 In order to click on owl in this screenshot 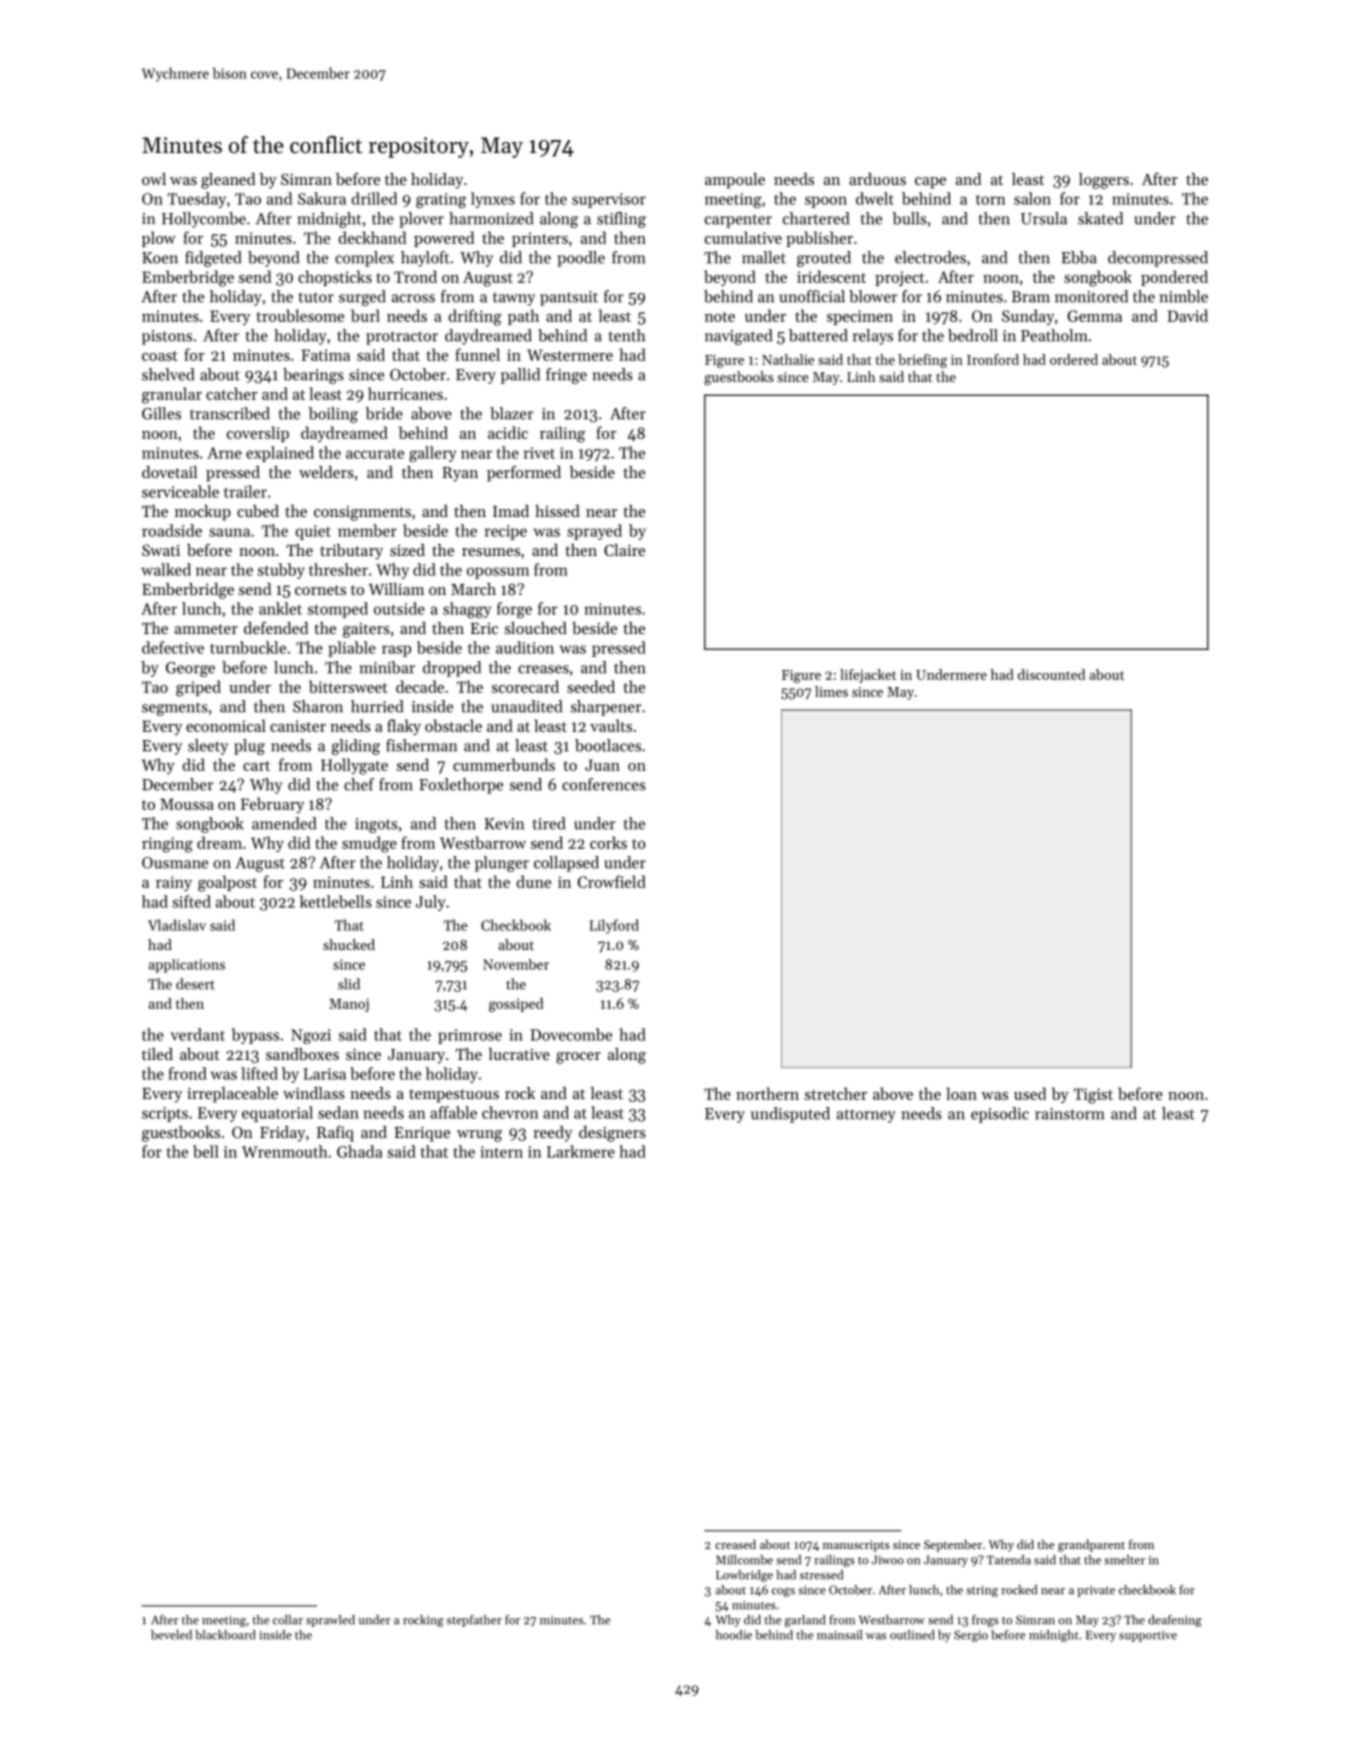, I will do `click(154, 179)`.
